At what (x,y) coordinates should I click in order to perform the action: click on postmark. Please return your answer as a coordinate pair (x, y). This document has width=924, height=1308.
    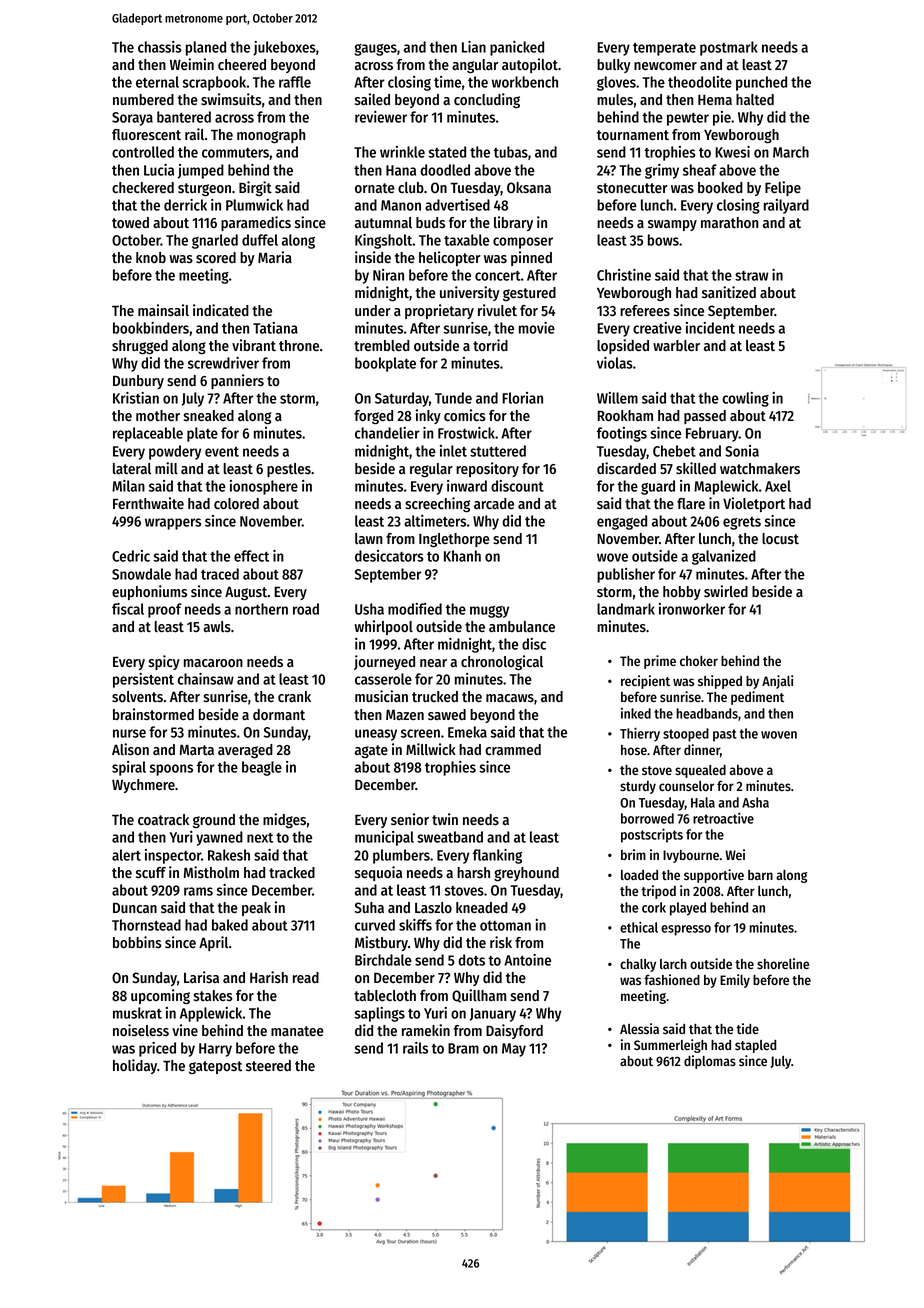
    Looking at the image, I should click on (729, 48).
